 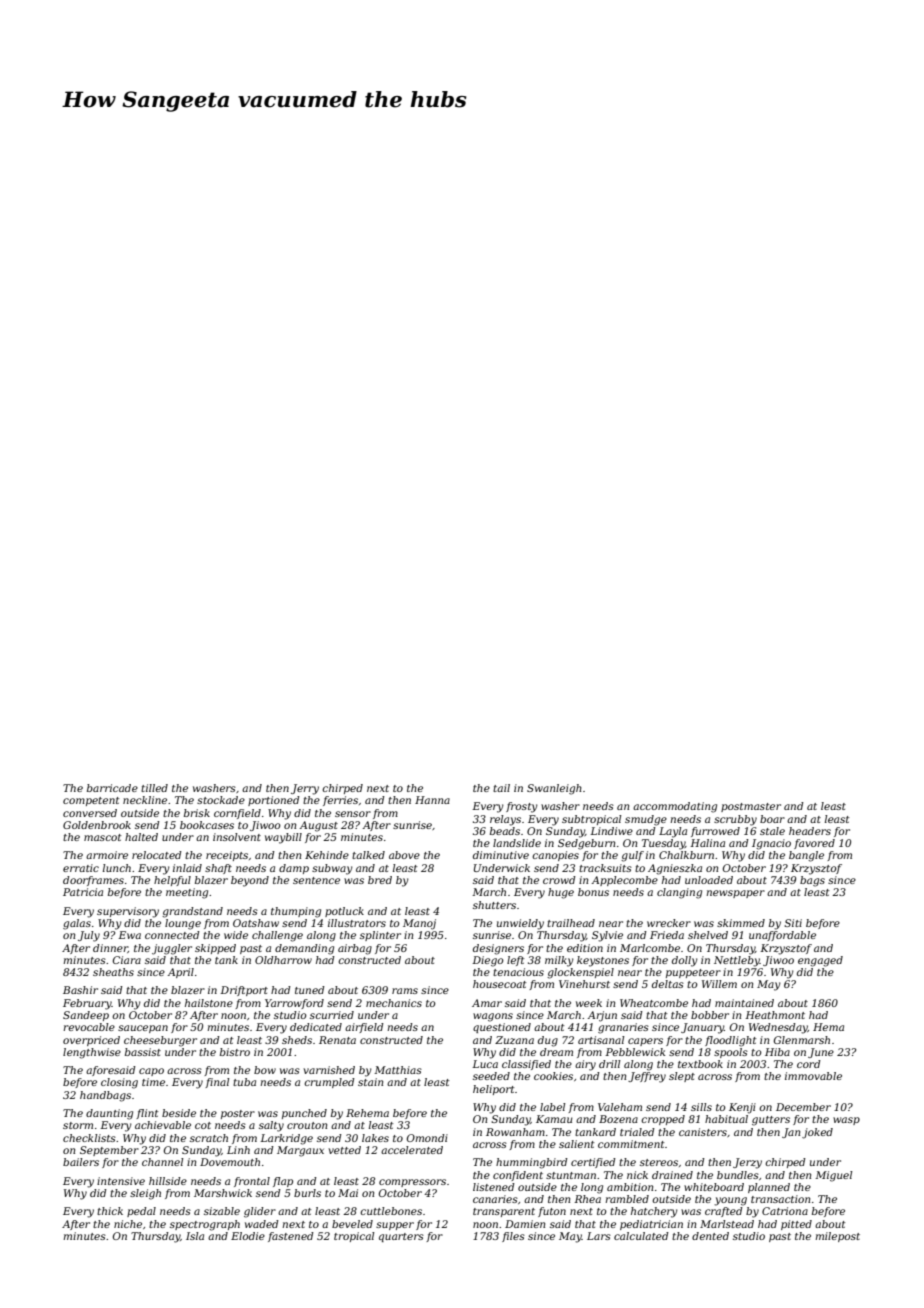 What do you see at coordinates (128, 1224) in the image?
I see `niche` at bounding box center [128, 1224].
